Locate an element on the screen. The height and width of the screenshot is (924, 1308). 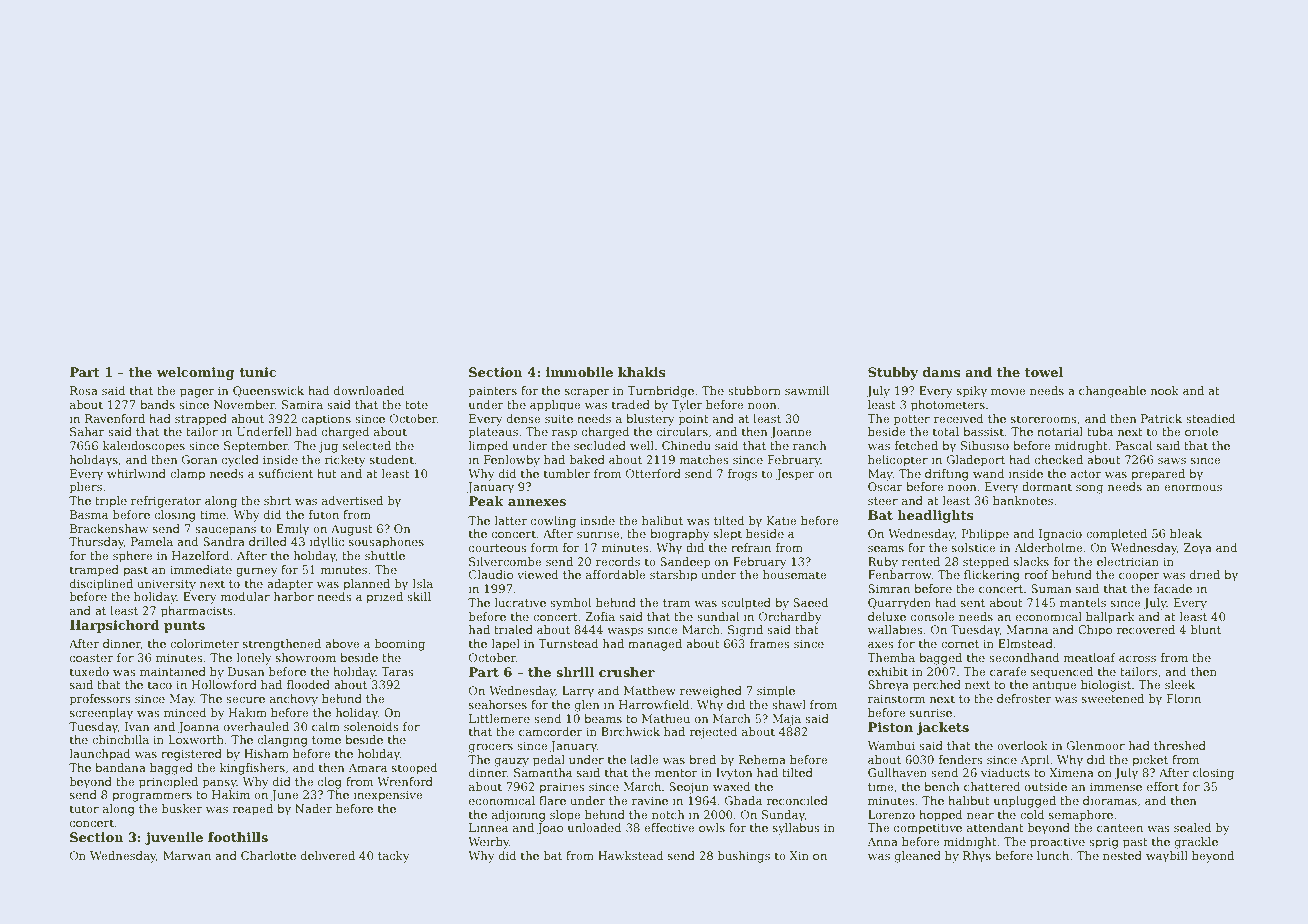
dense is located at coordinates (524, 418).
